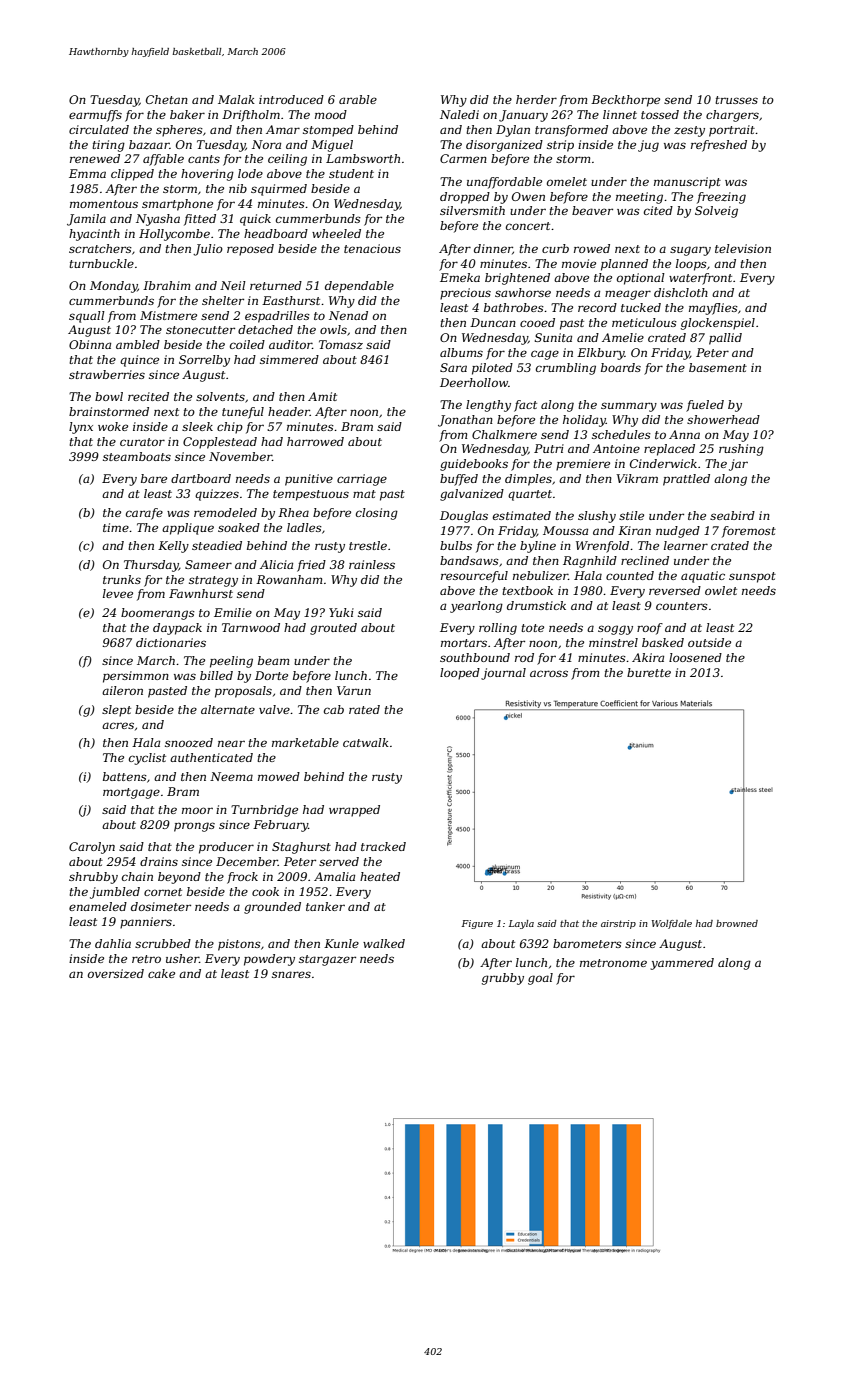 This image has width=849, height=1400. What do you see at coordinates (272, 908) in the image?
I see `grounded` at bounding box center [272, 908].
